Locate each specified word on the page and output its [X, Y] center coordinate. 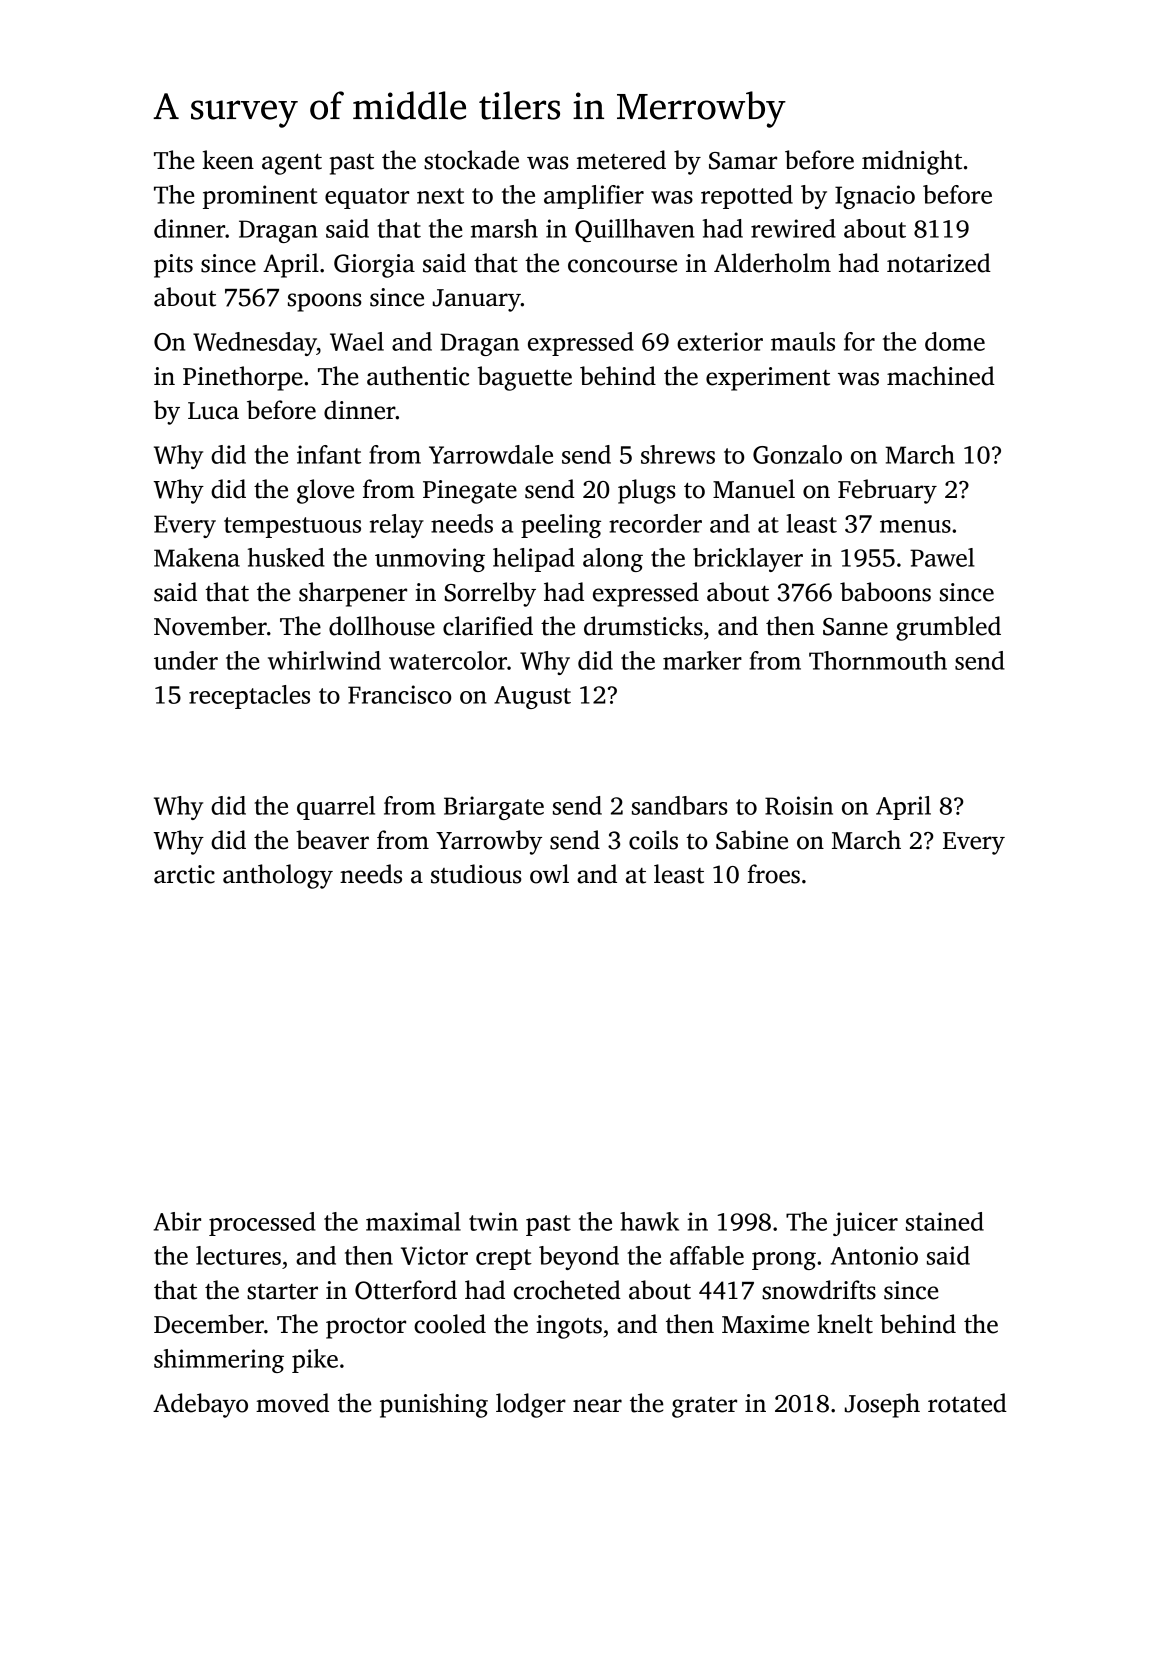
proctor [366, 1328]
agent [292, 164]
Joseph [882, 1405]
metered [621, 160]
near [597, 1406]
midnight [912, 162]
